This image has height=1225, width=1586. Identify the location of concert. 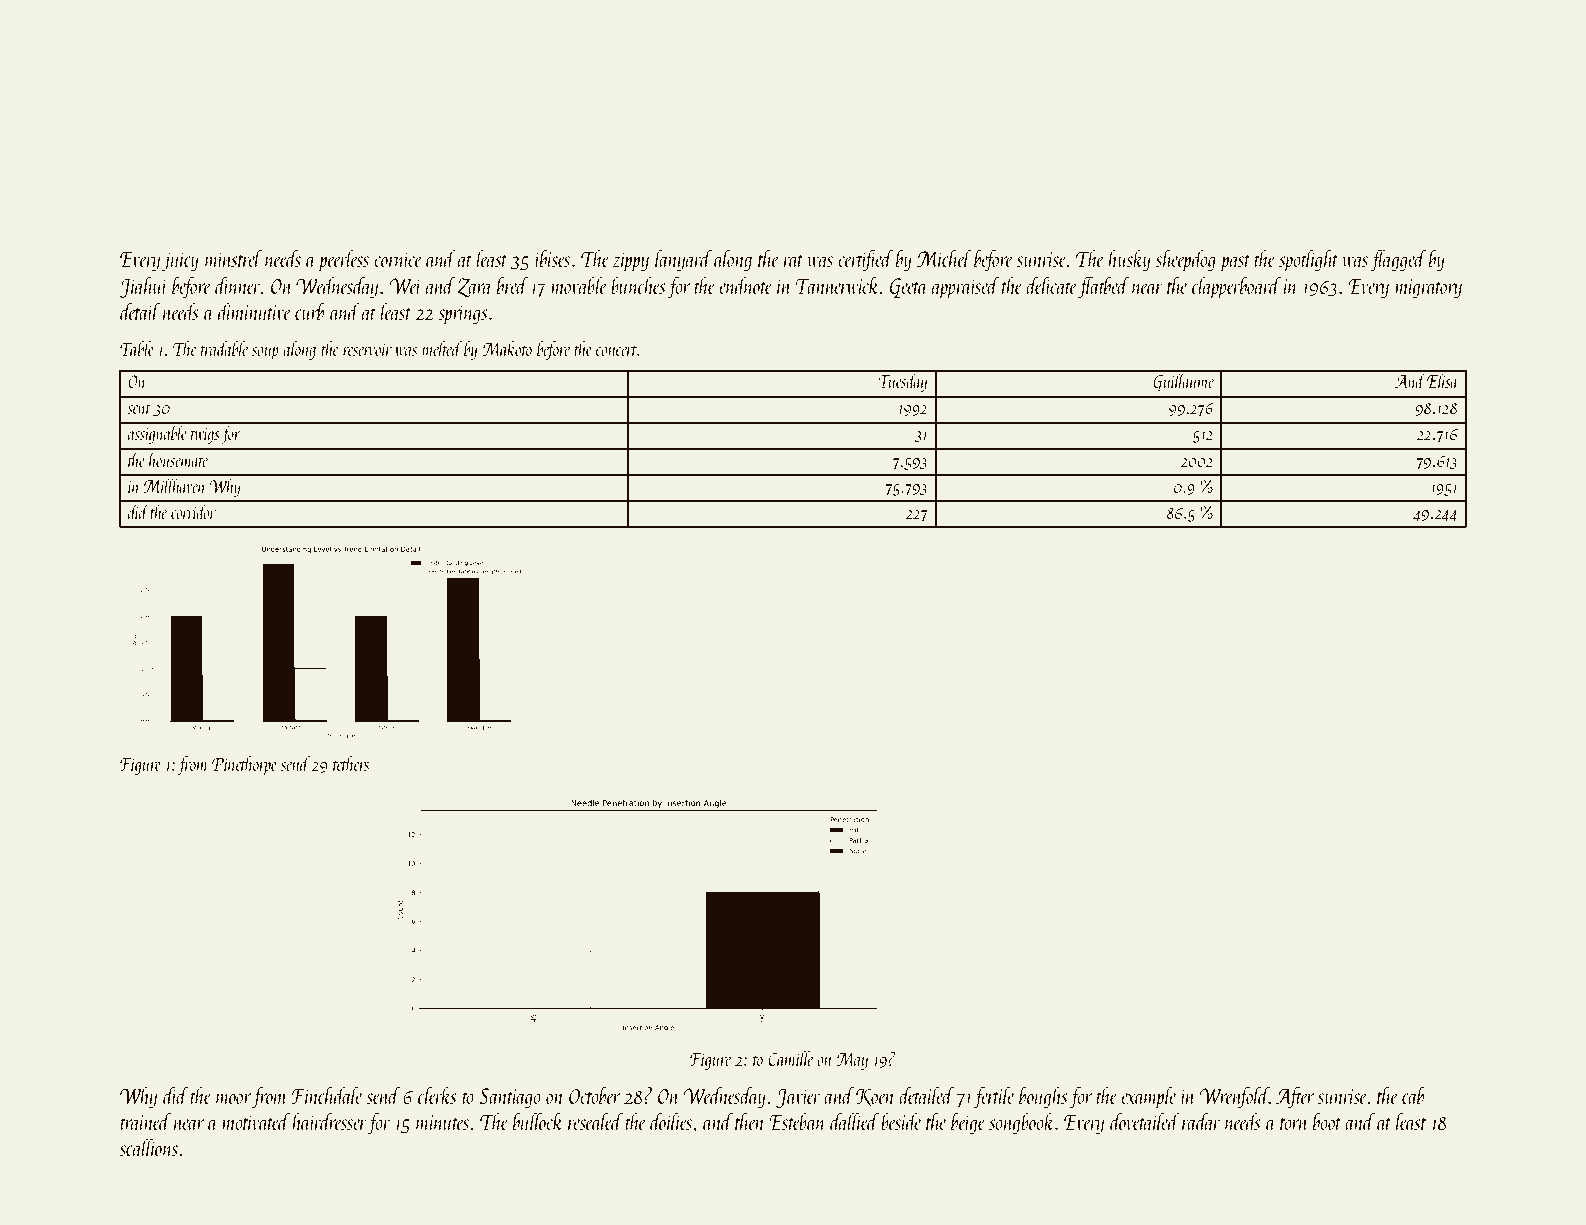
(616, 351).
